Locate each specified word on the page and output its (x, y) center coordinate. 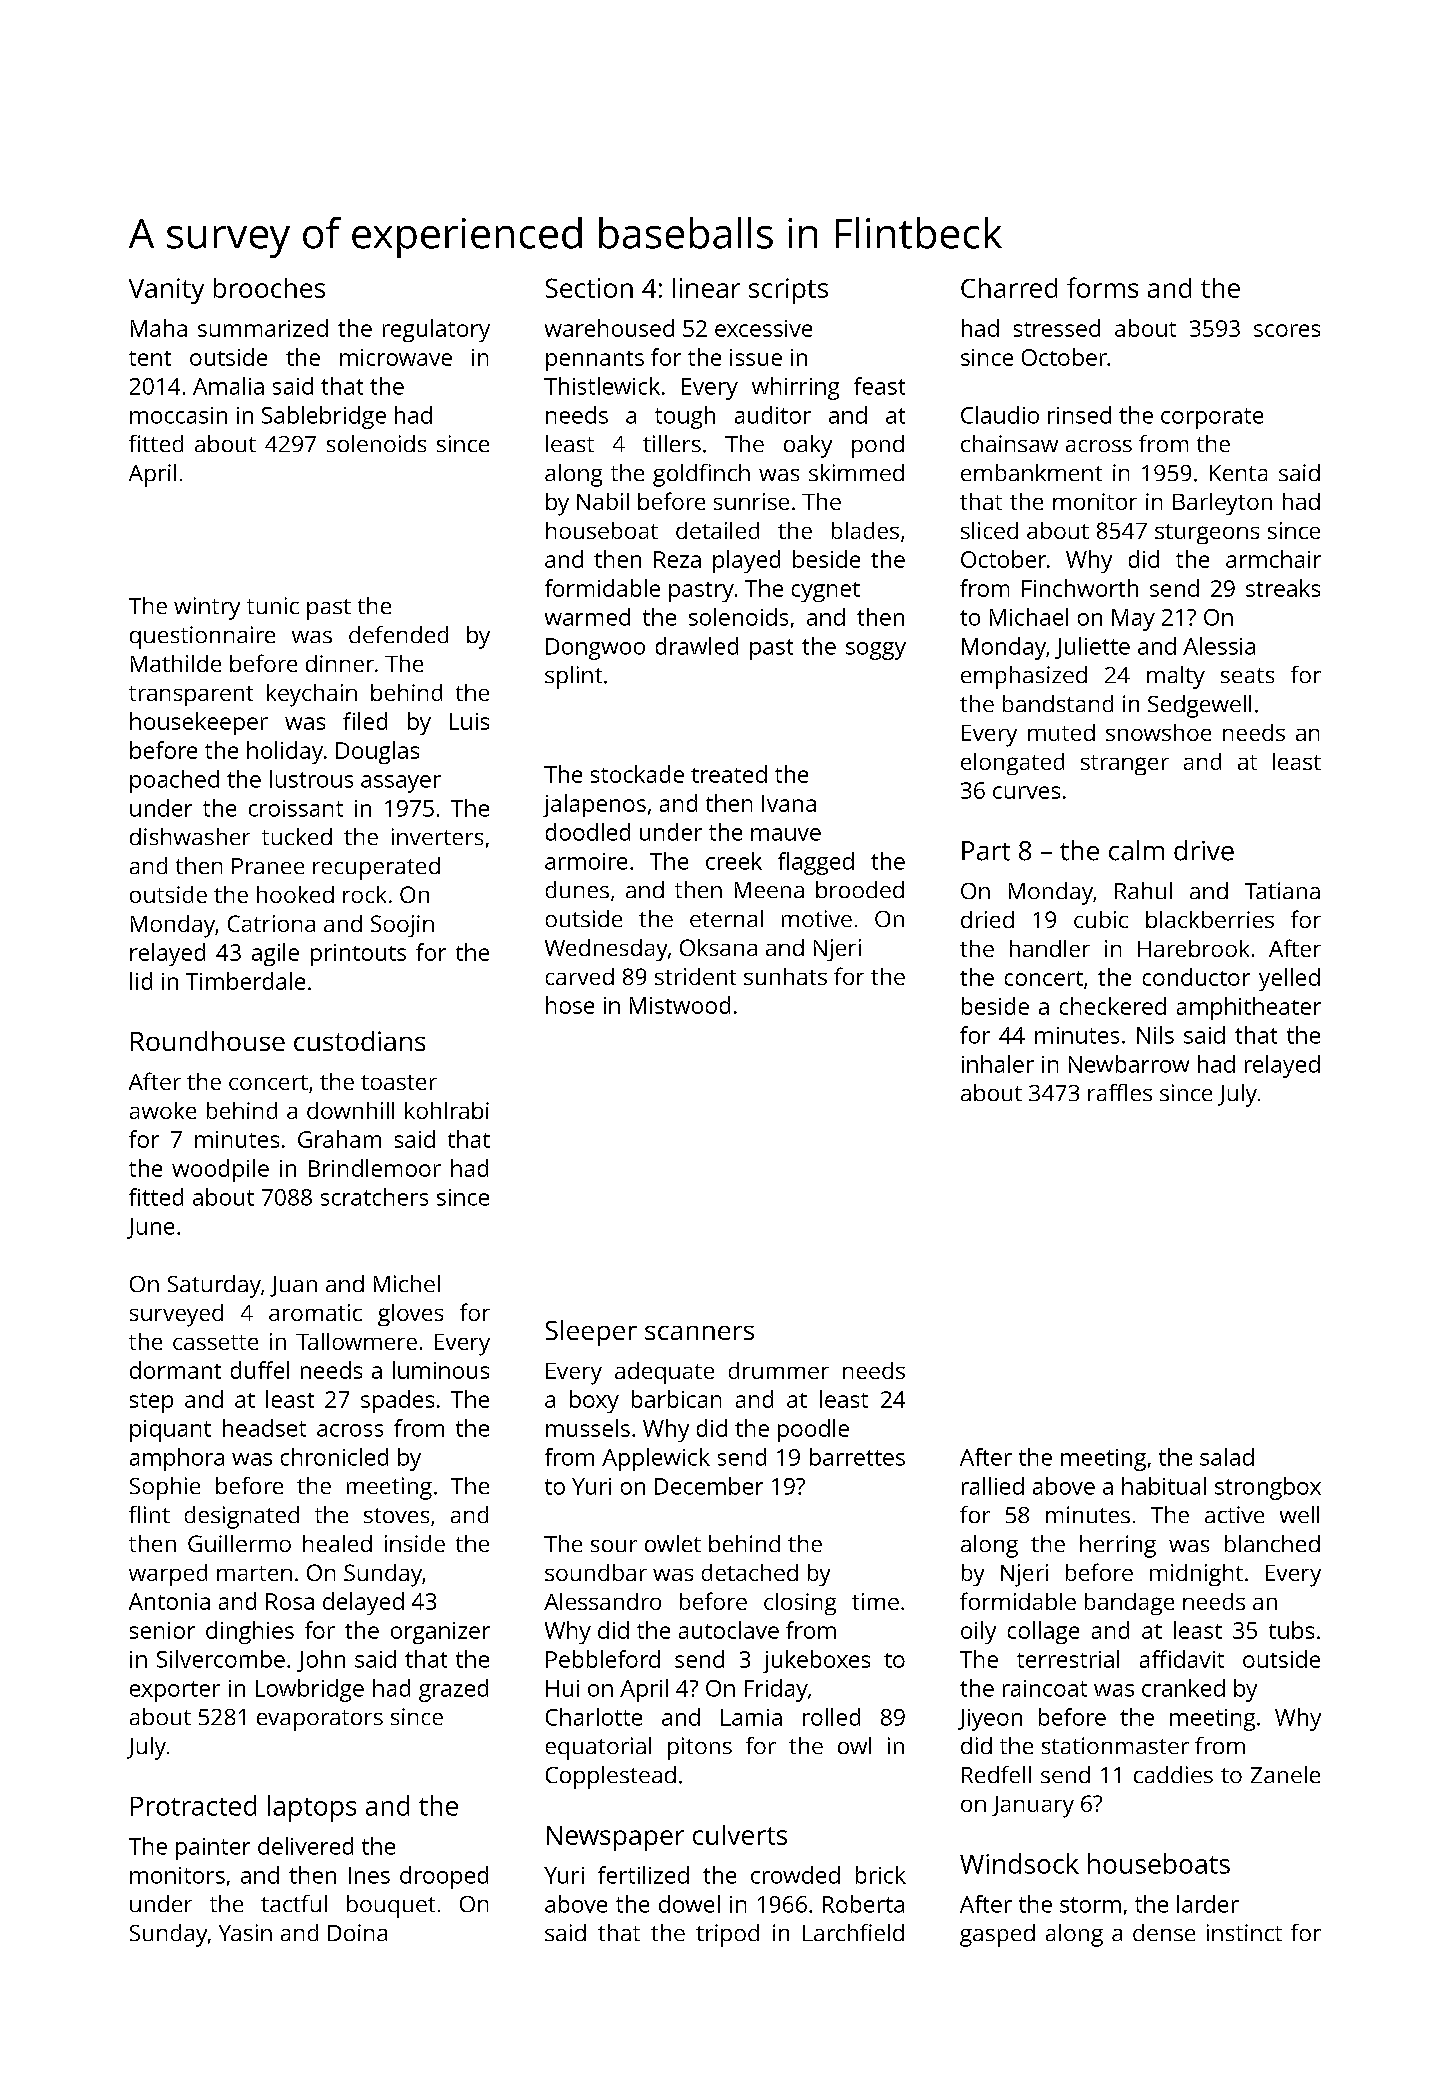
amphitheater (1249, 1008)
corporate (1212, 418)
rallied (993, 1486)
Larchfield (853, 1932)
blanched (1272, 1543)
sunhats (785, 976)
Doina (357, 1932)
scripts (788, 291)
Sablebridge (324, 417)
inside (415, 1543)
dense (1164, 1932)
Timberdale (245, 981)
